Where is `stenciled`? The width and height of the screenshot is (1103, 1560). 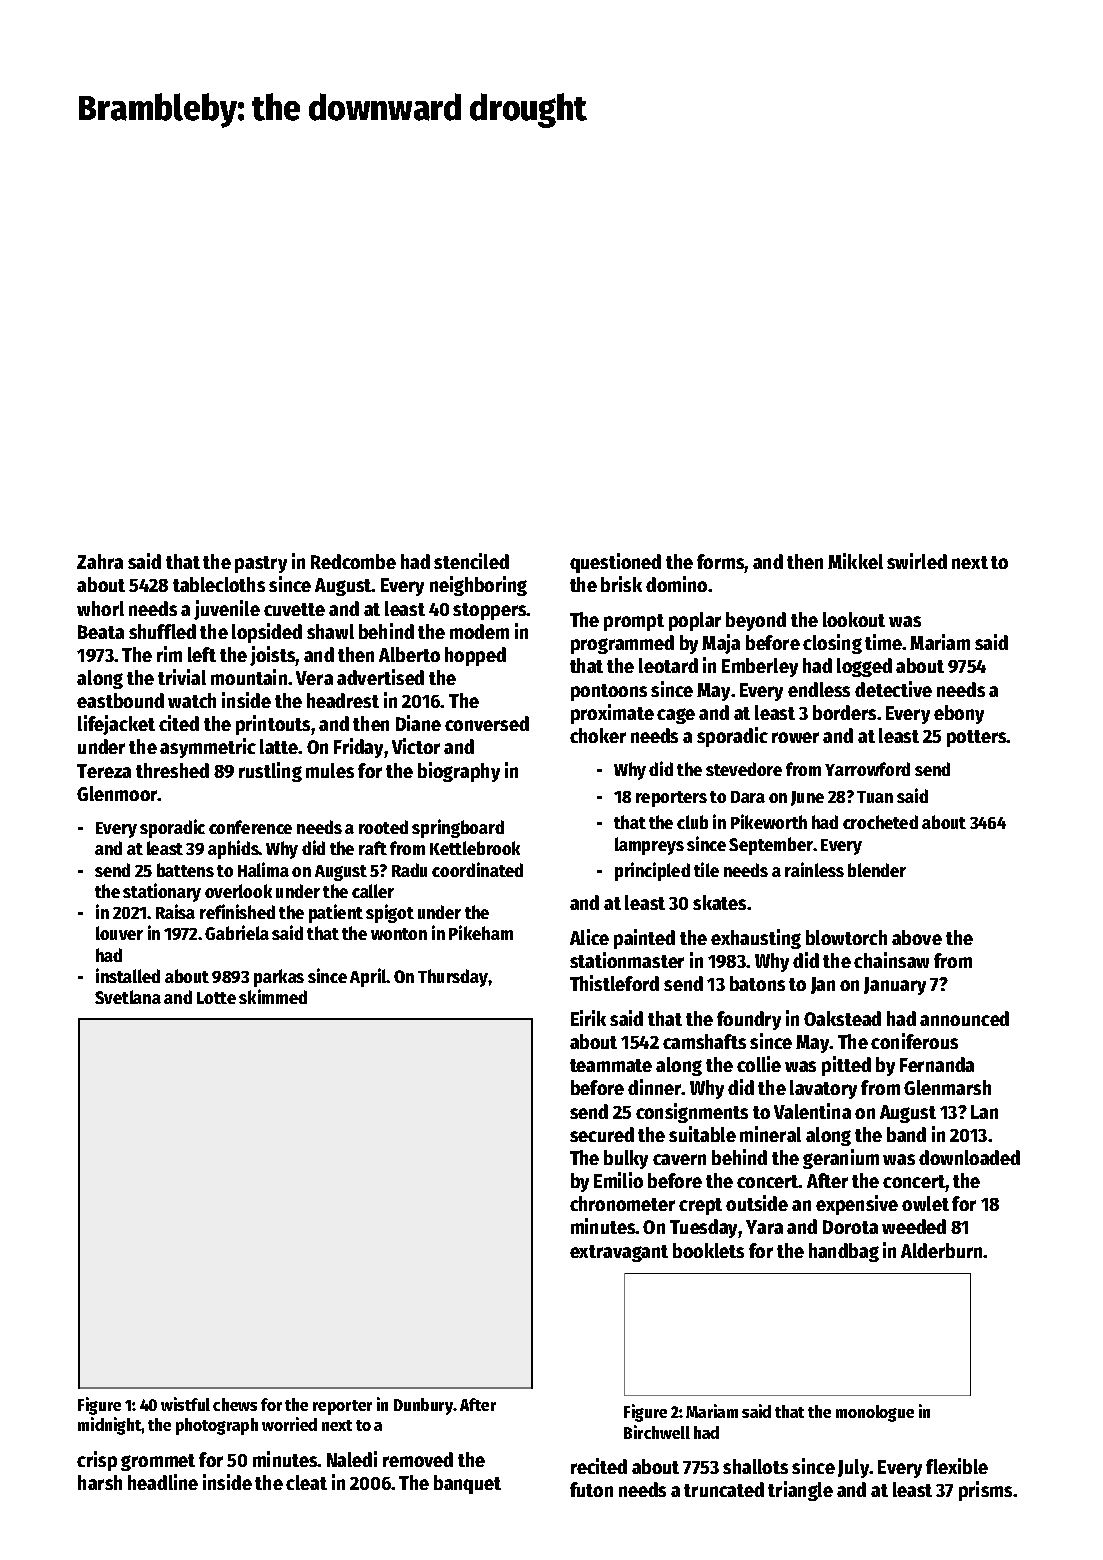 stenciled is located at coordinates (471, 561).
